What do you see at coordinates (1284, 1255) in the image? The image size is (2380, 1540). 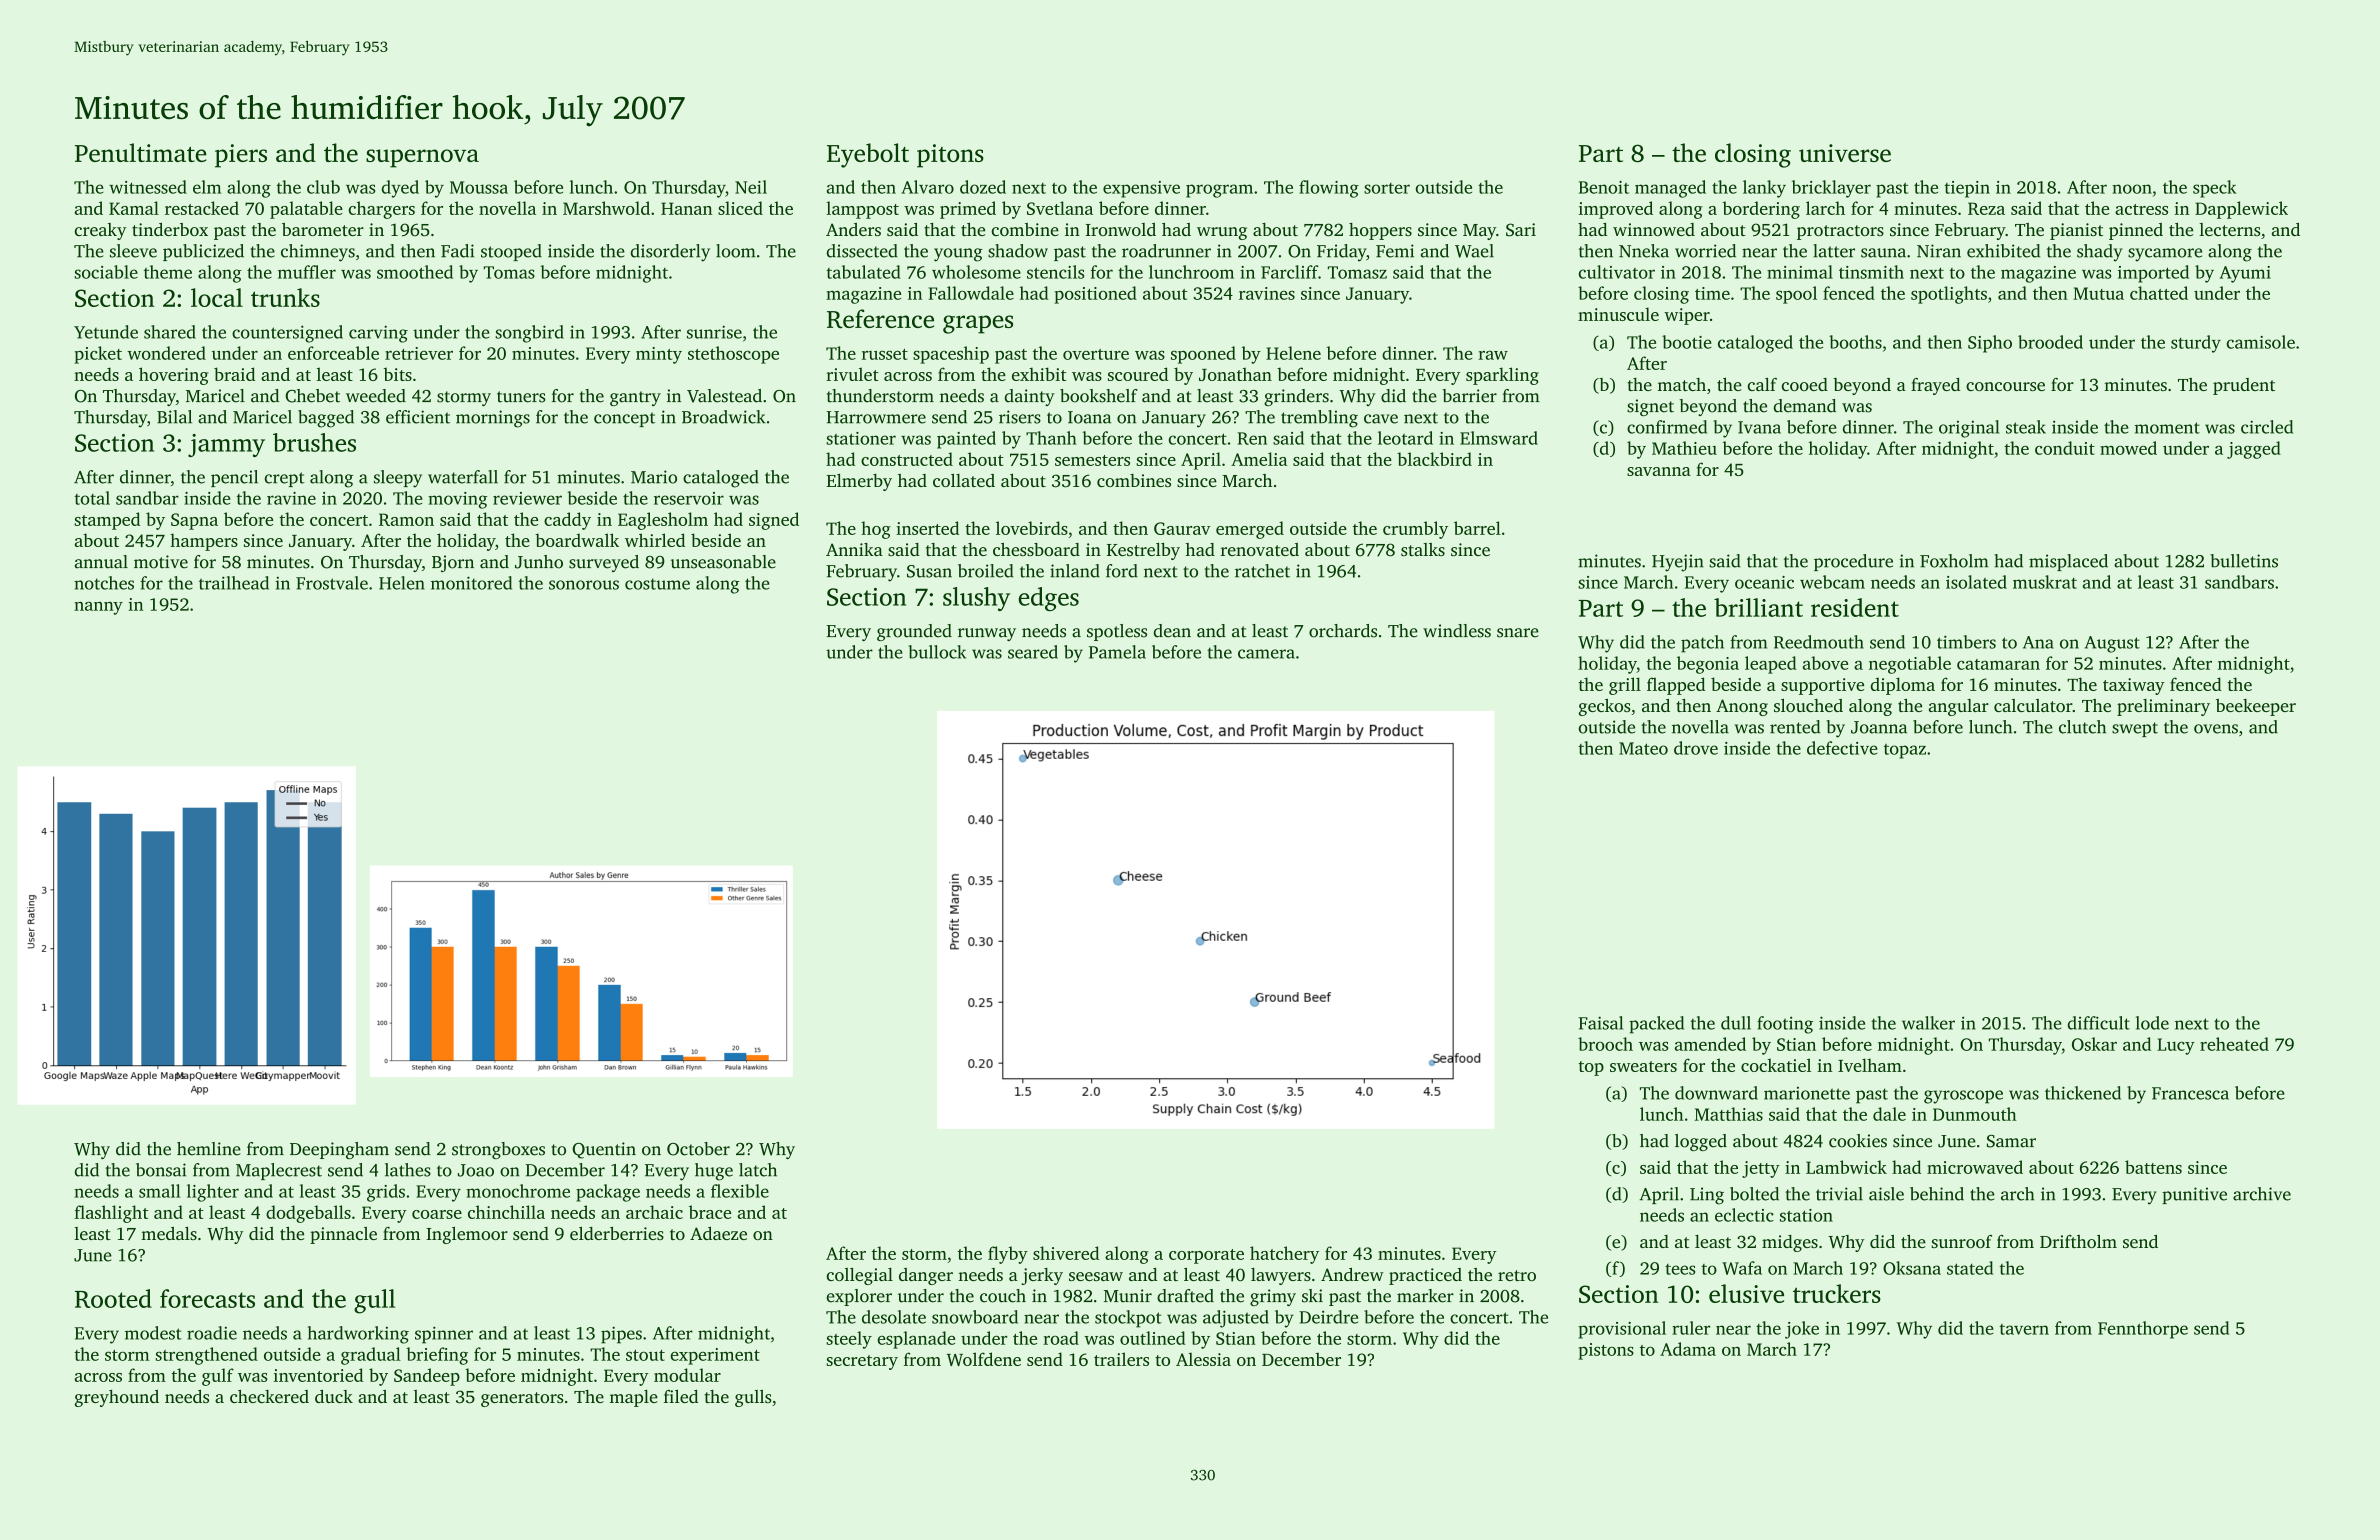 I see `hatchery` at bounding box center [1284, 1255].
